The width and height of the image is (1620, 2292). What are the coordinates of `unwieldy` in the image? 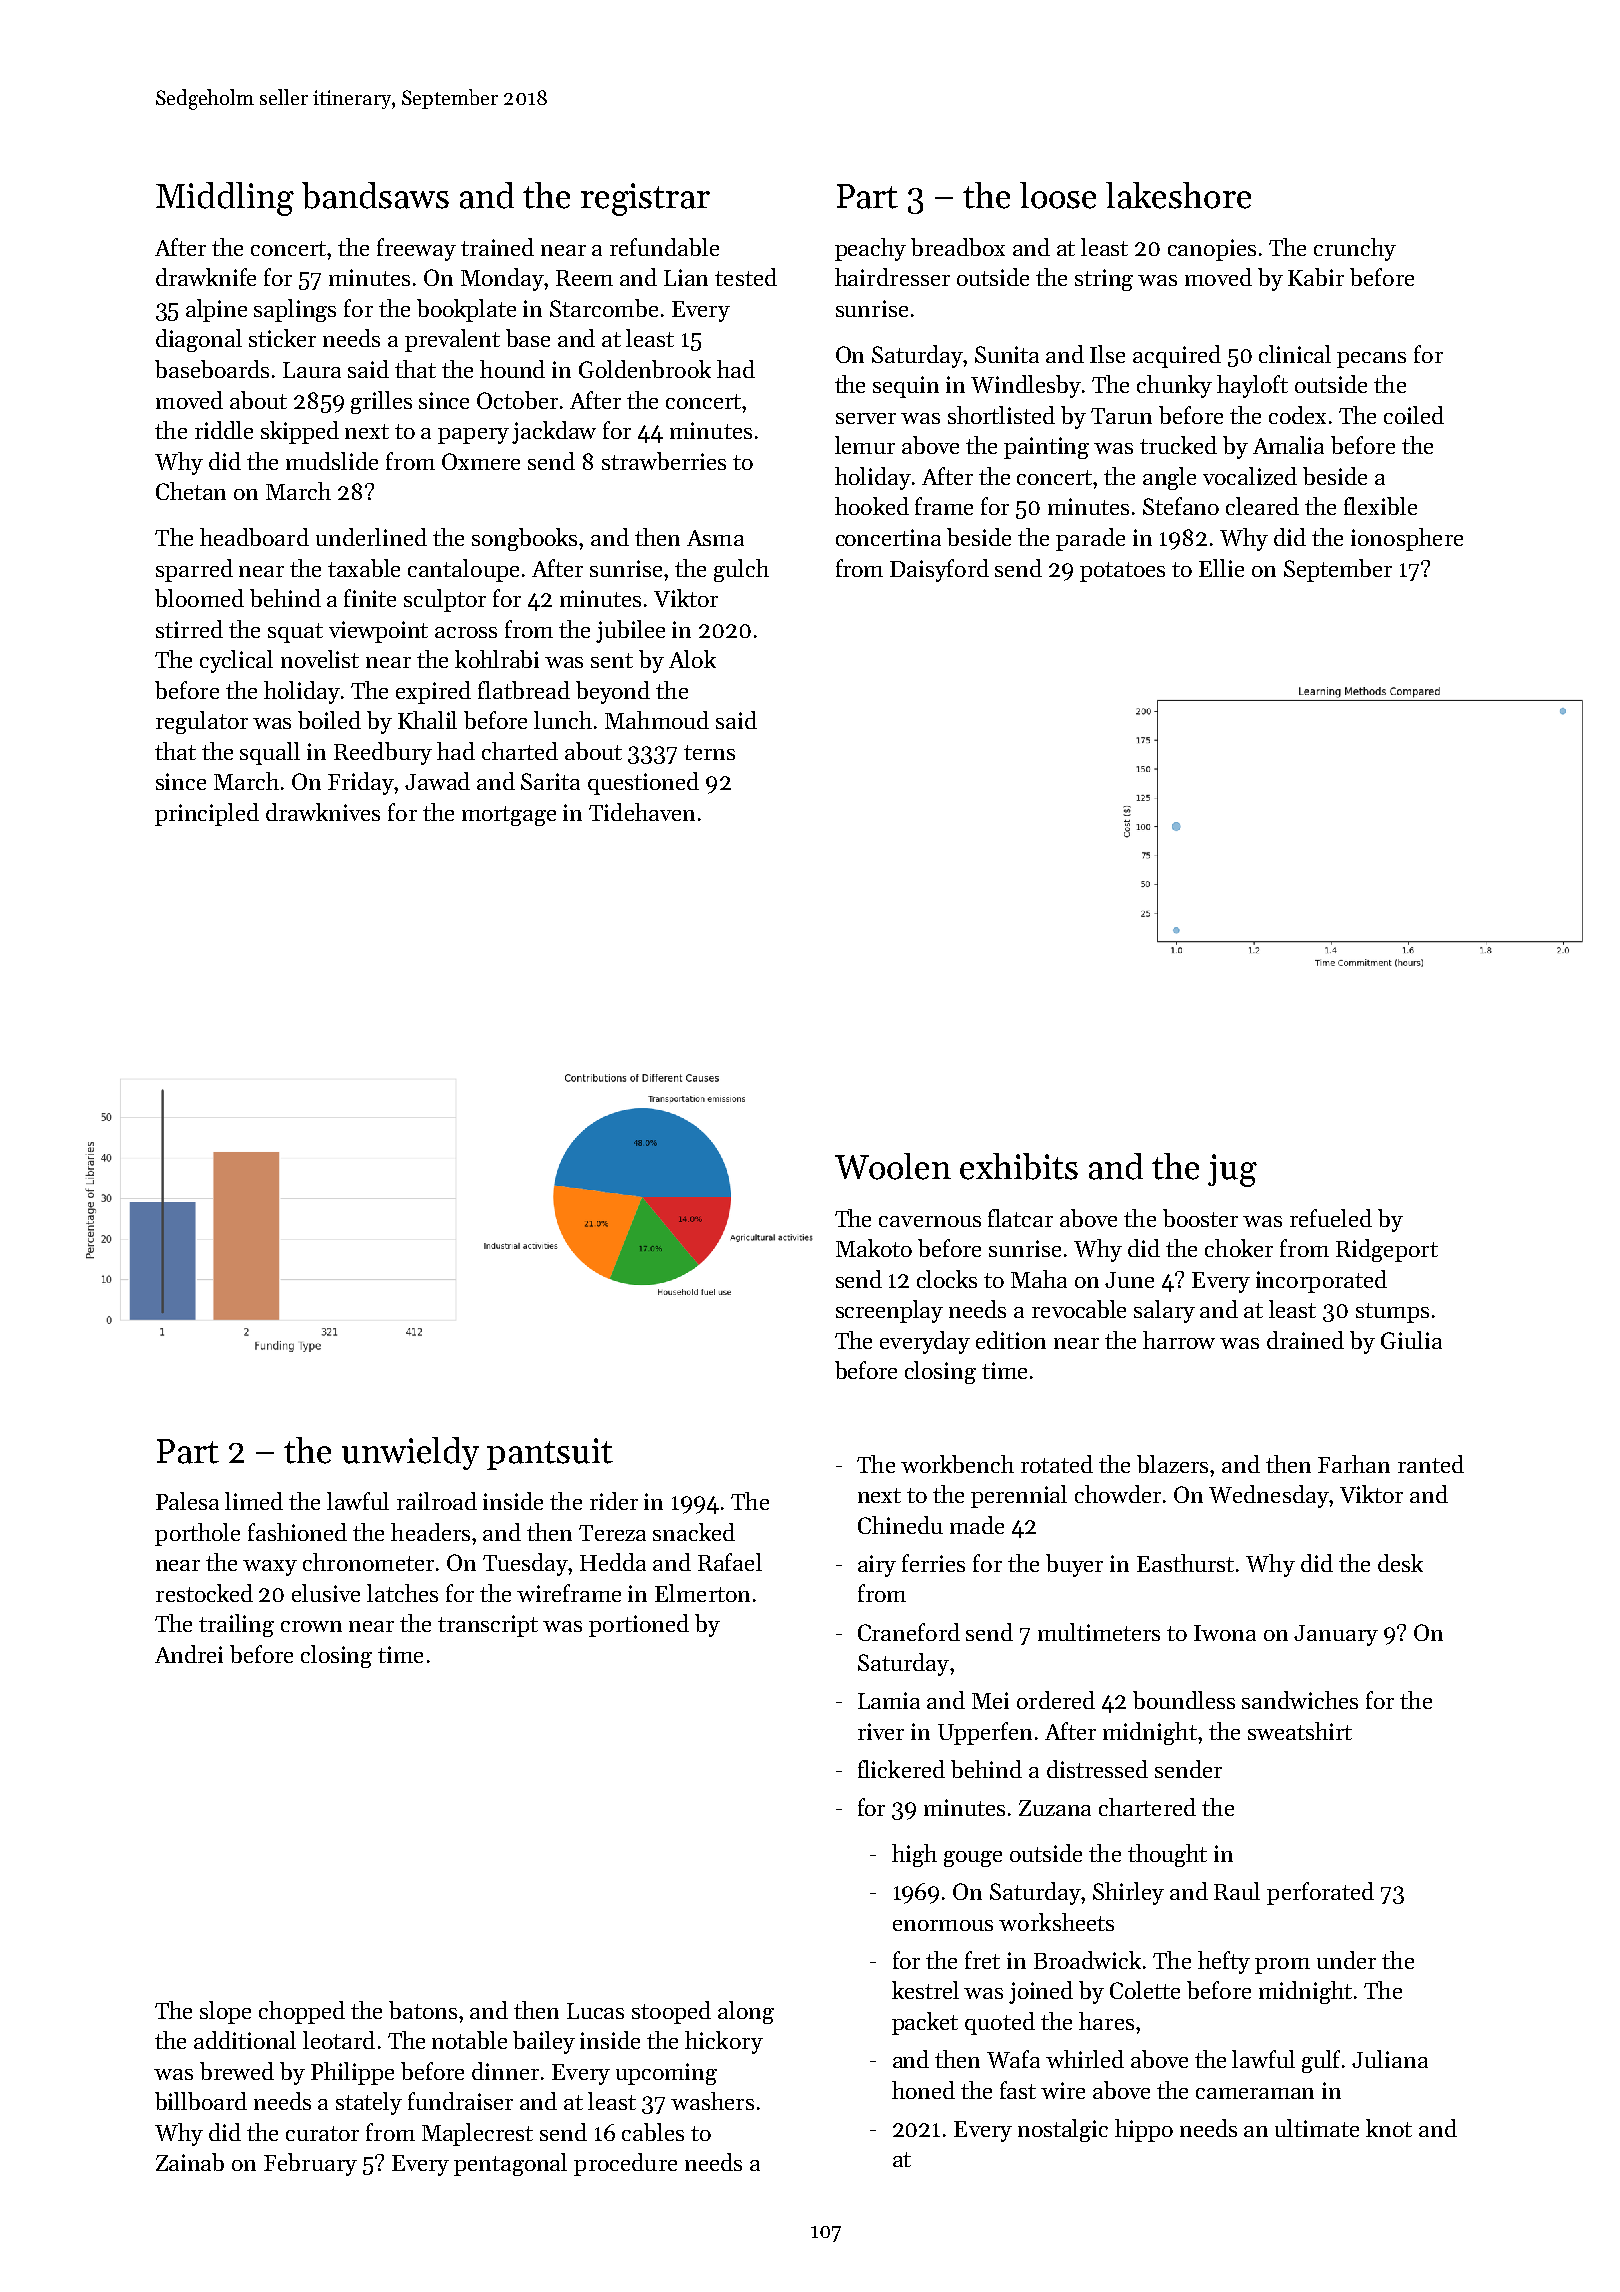 It's located at (410, 1453).
